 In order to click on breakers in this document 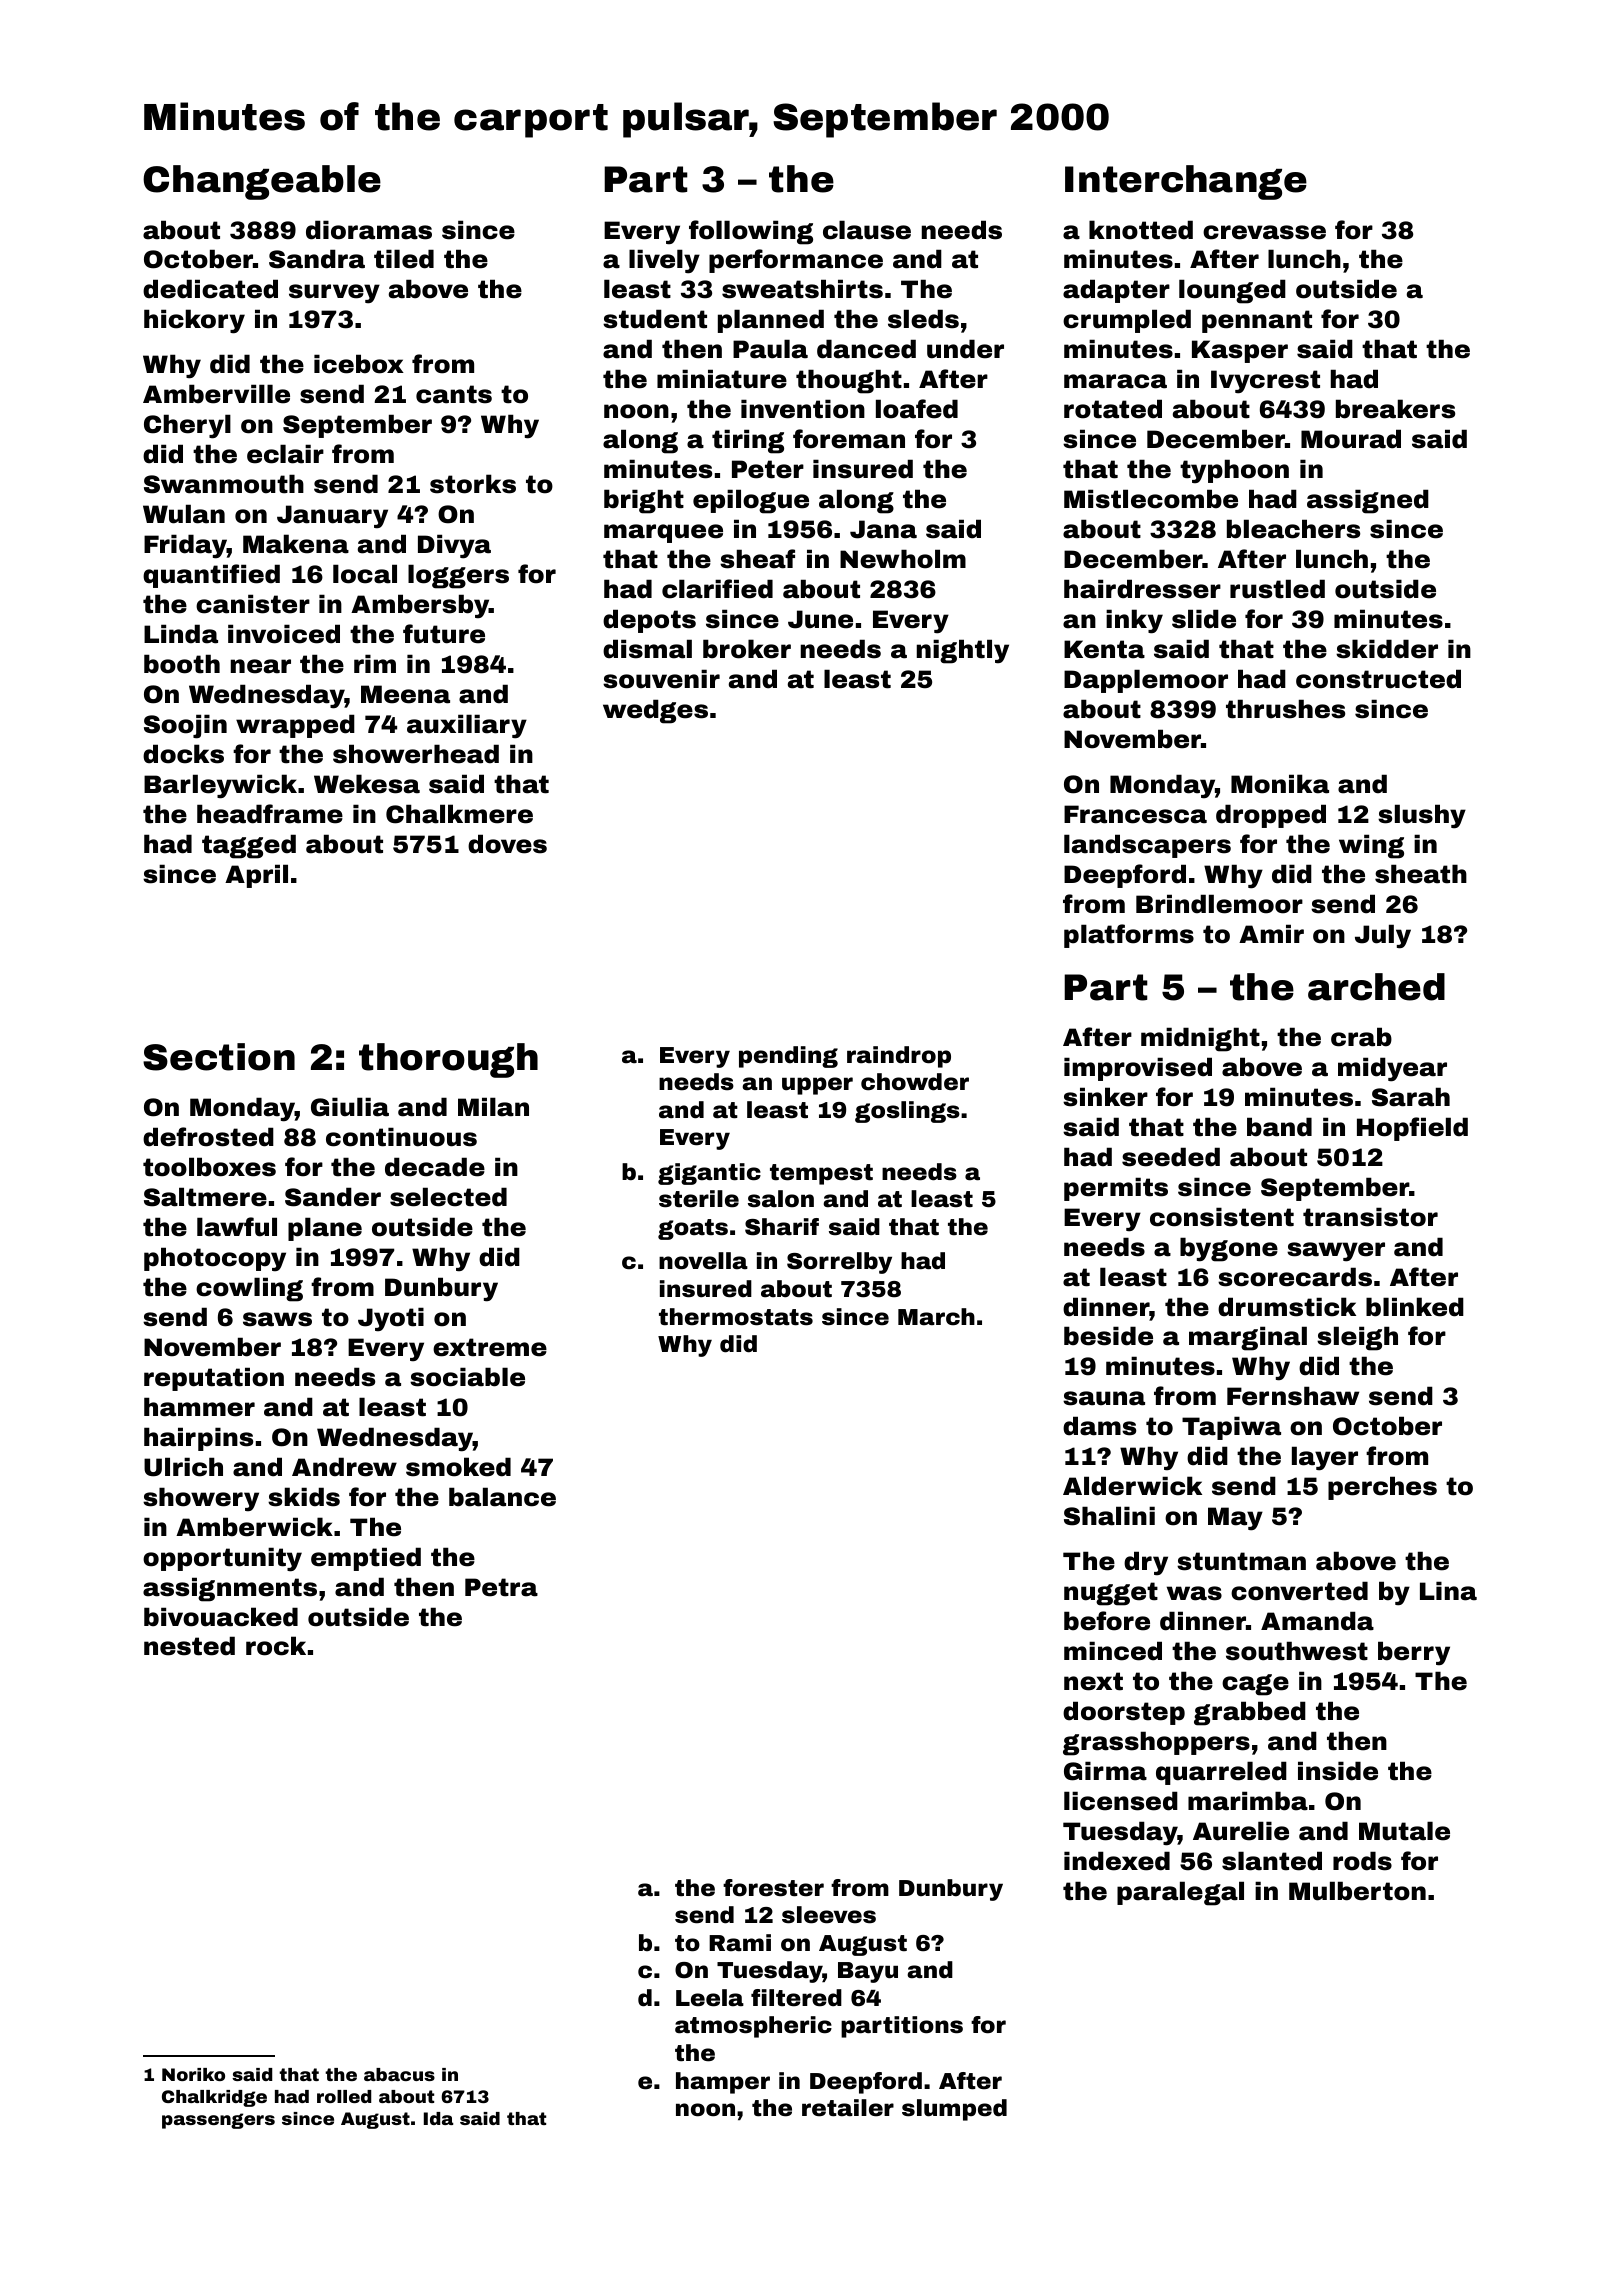, I will do `click(1395, 409)`.
